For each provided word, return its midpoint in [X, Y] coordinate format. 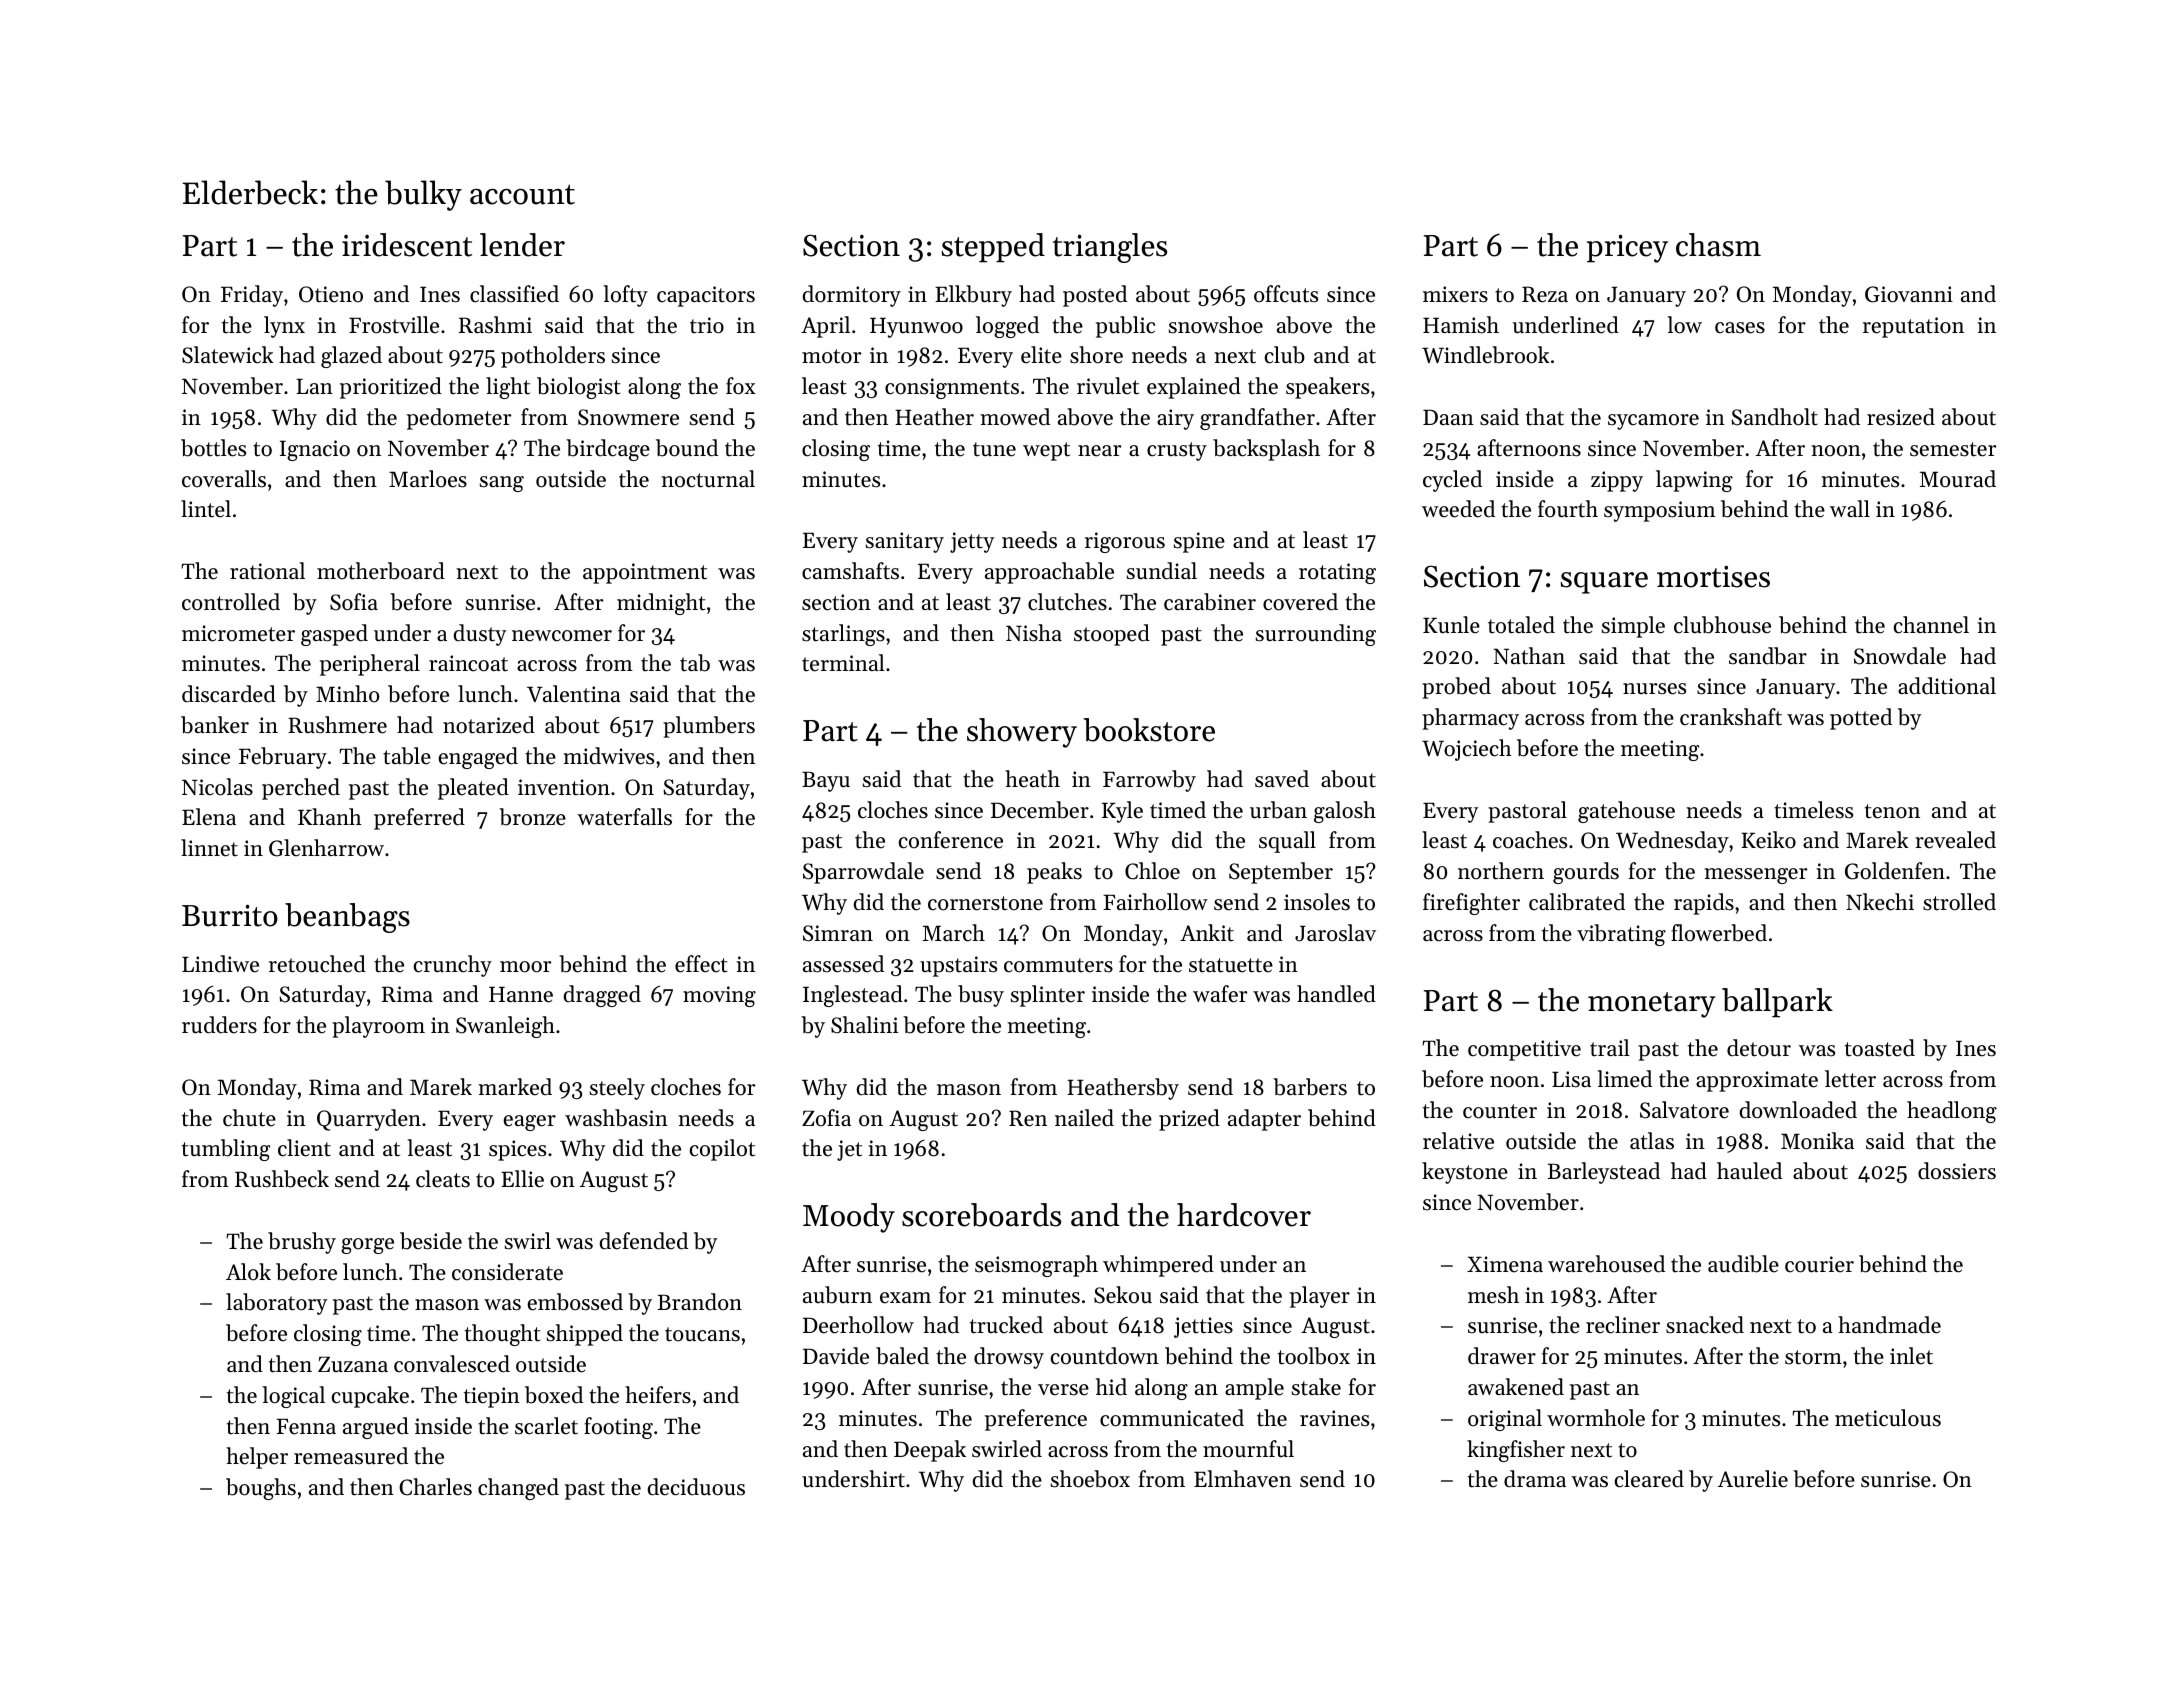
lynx [284, 327]
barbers [1310, 1087]
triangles [1110, 248]
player [1320, 1297]
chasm [1718, 245]
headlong [1952, 1112]
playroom [378, 1027]
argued [376, 1428]
